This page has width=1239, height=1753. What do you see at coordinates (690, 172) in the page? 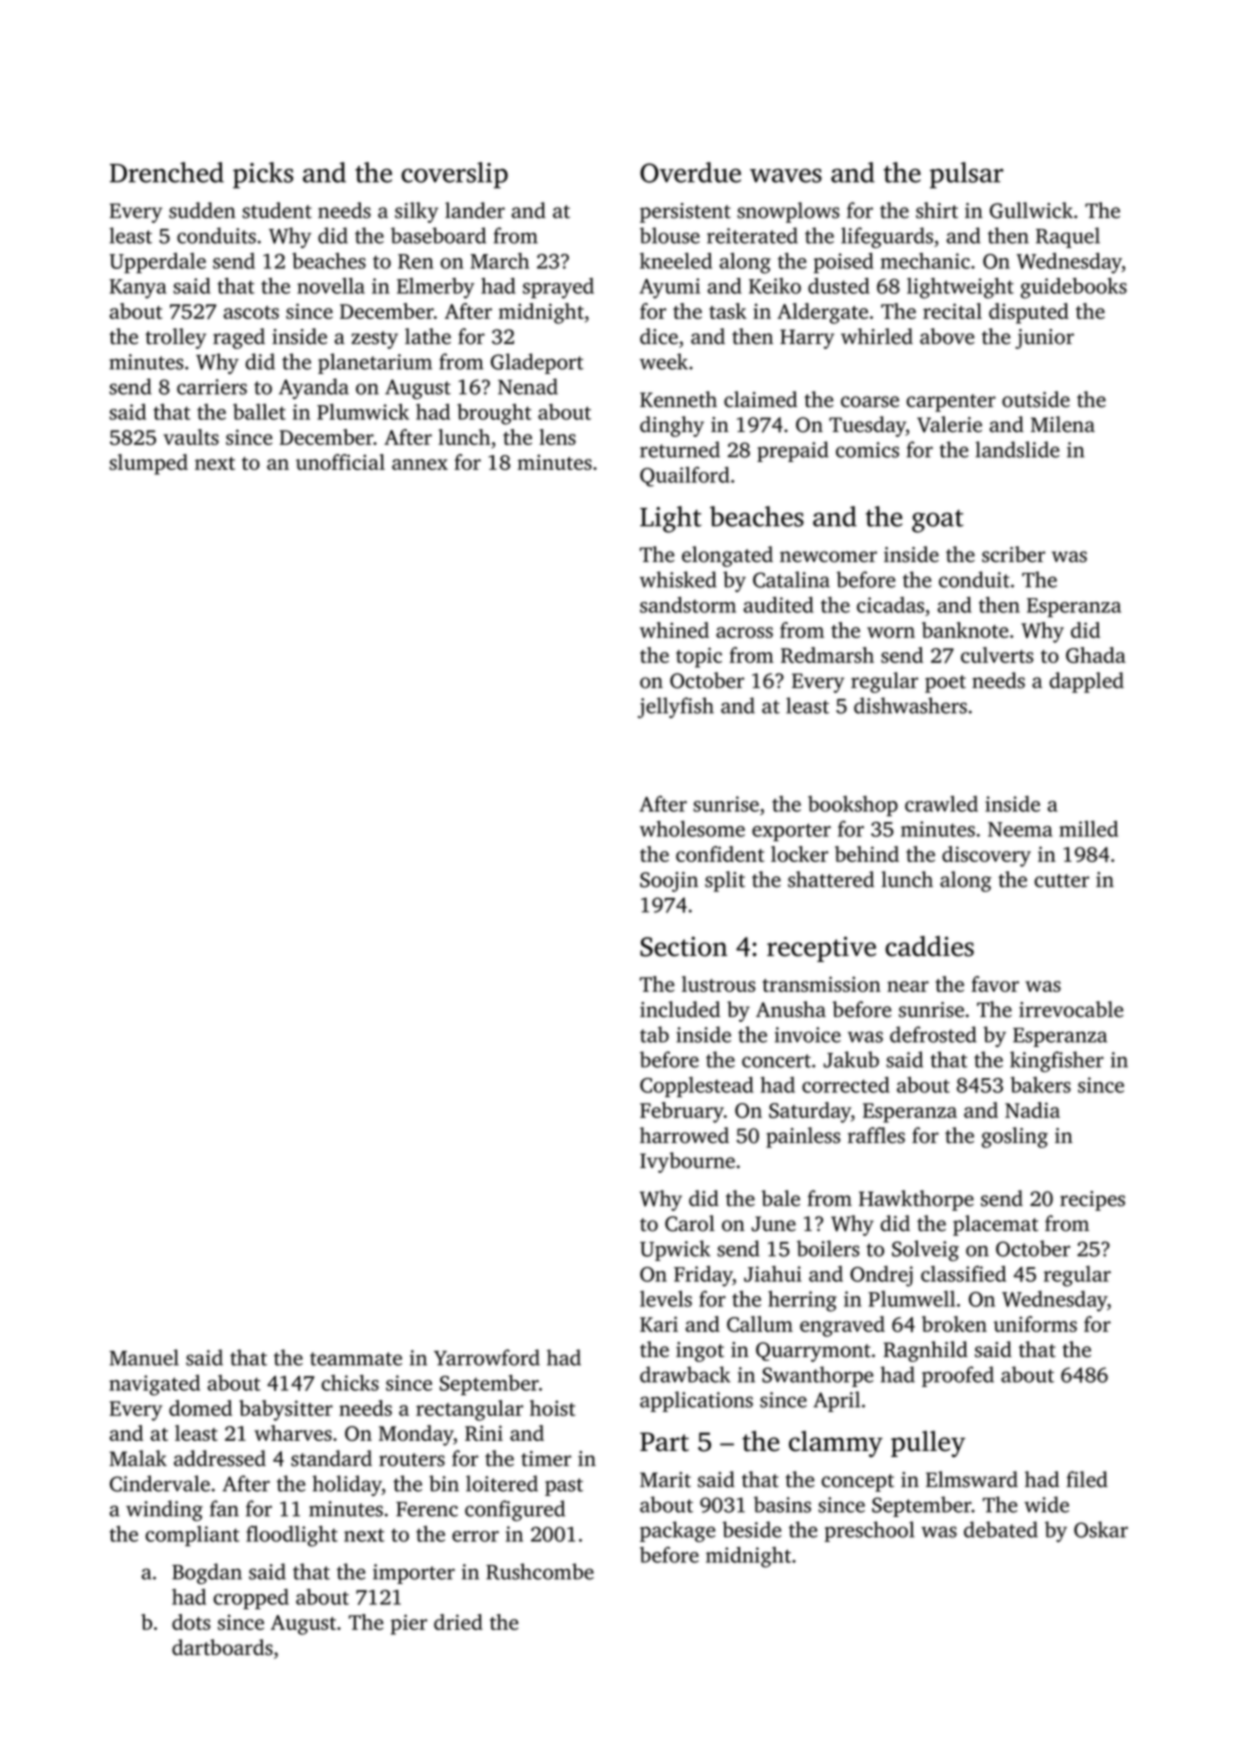
I see `Overdue` at bounding box center [690, 172].
